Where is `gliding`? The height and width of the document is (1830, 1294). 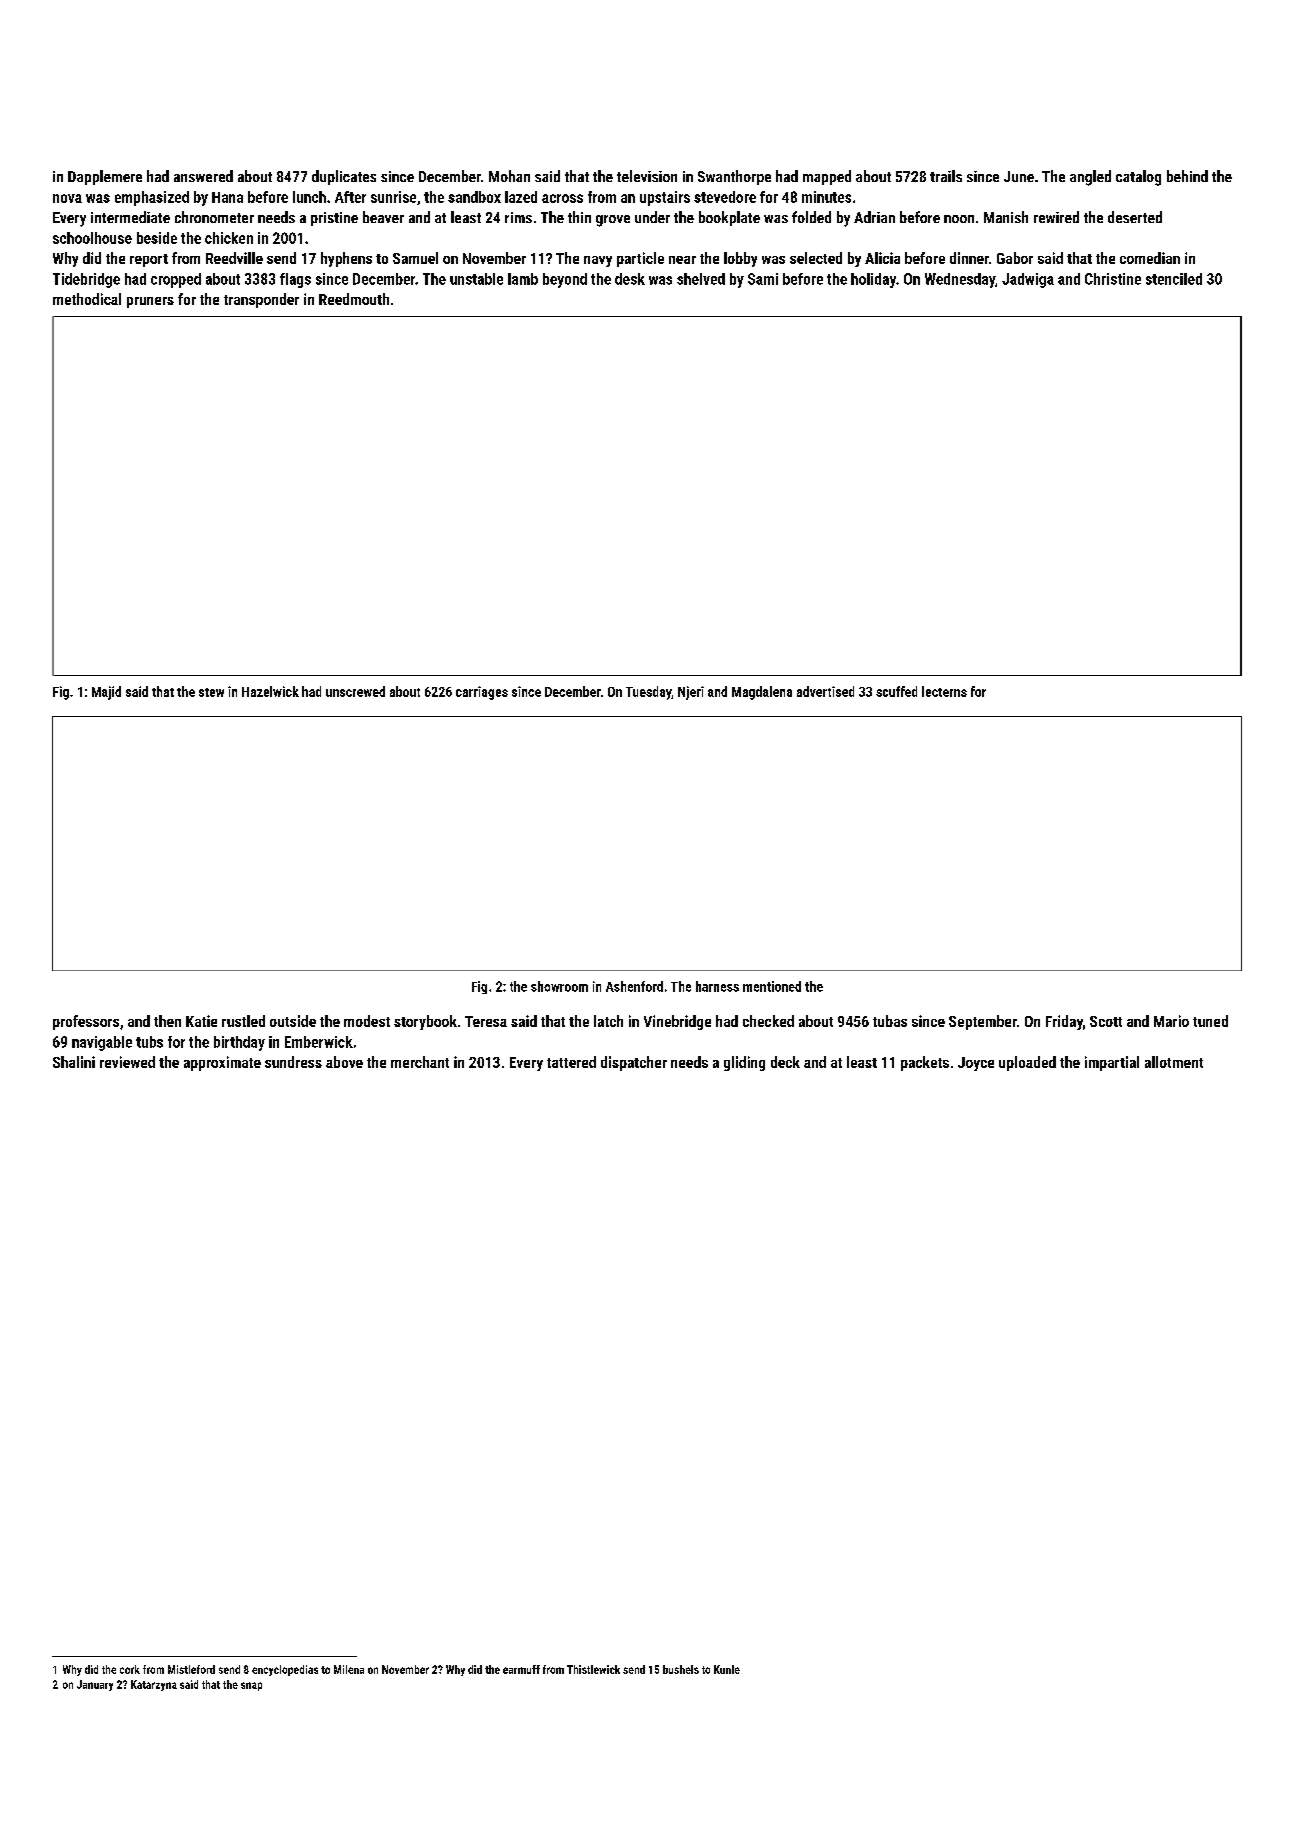 gliding is located at coordinates (744, 1063).
